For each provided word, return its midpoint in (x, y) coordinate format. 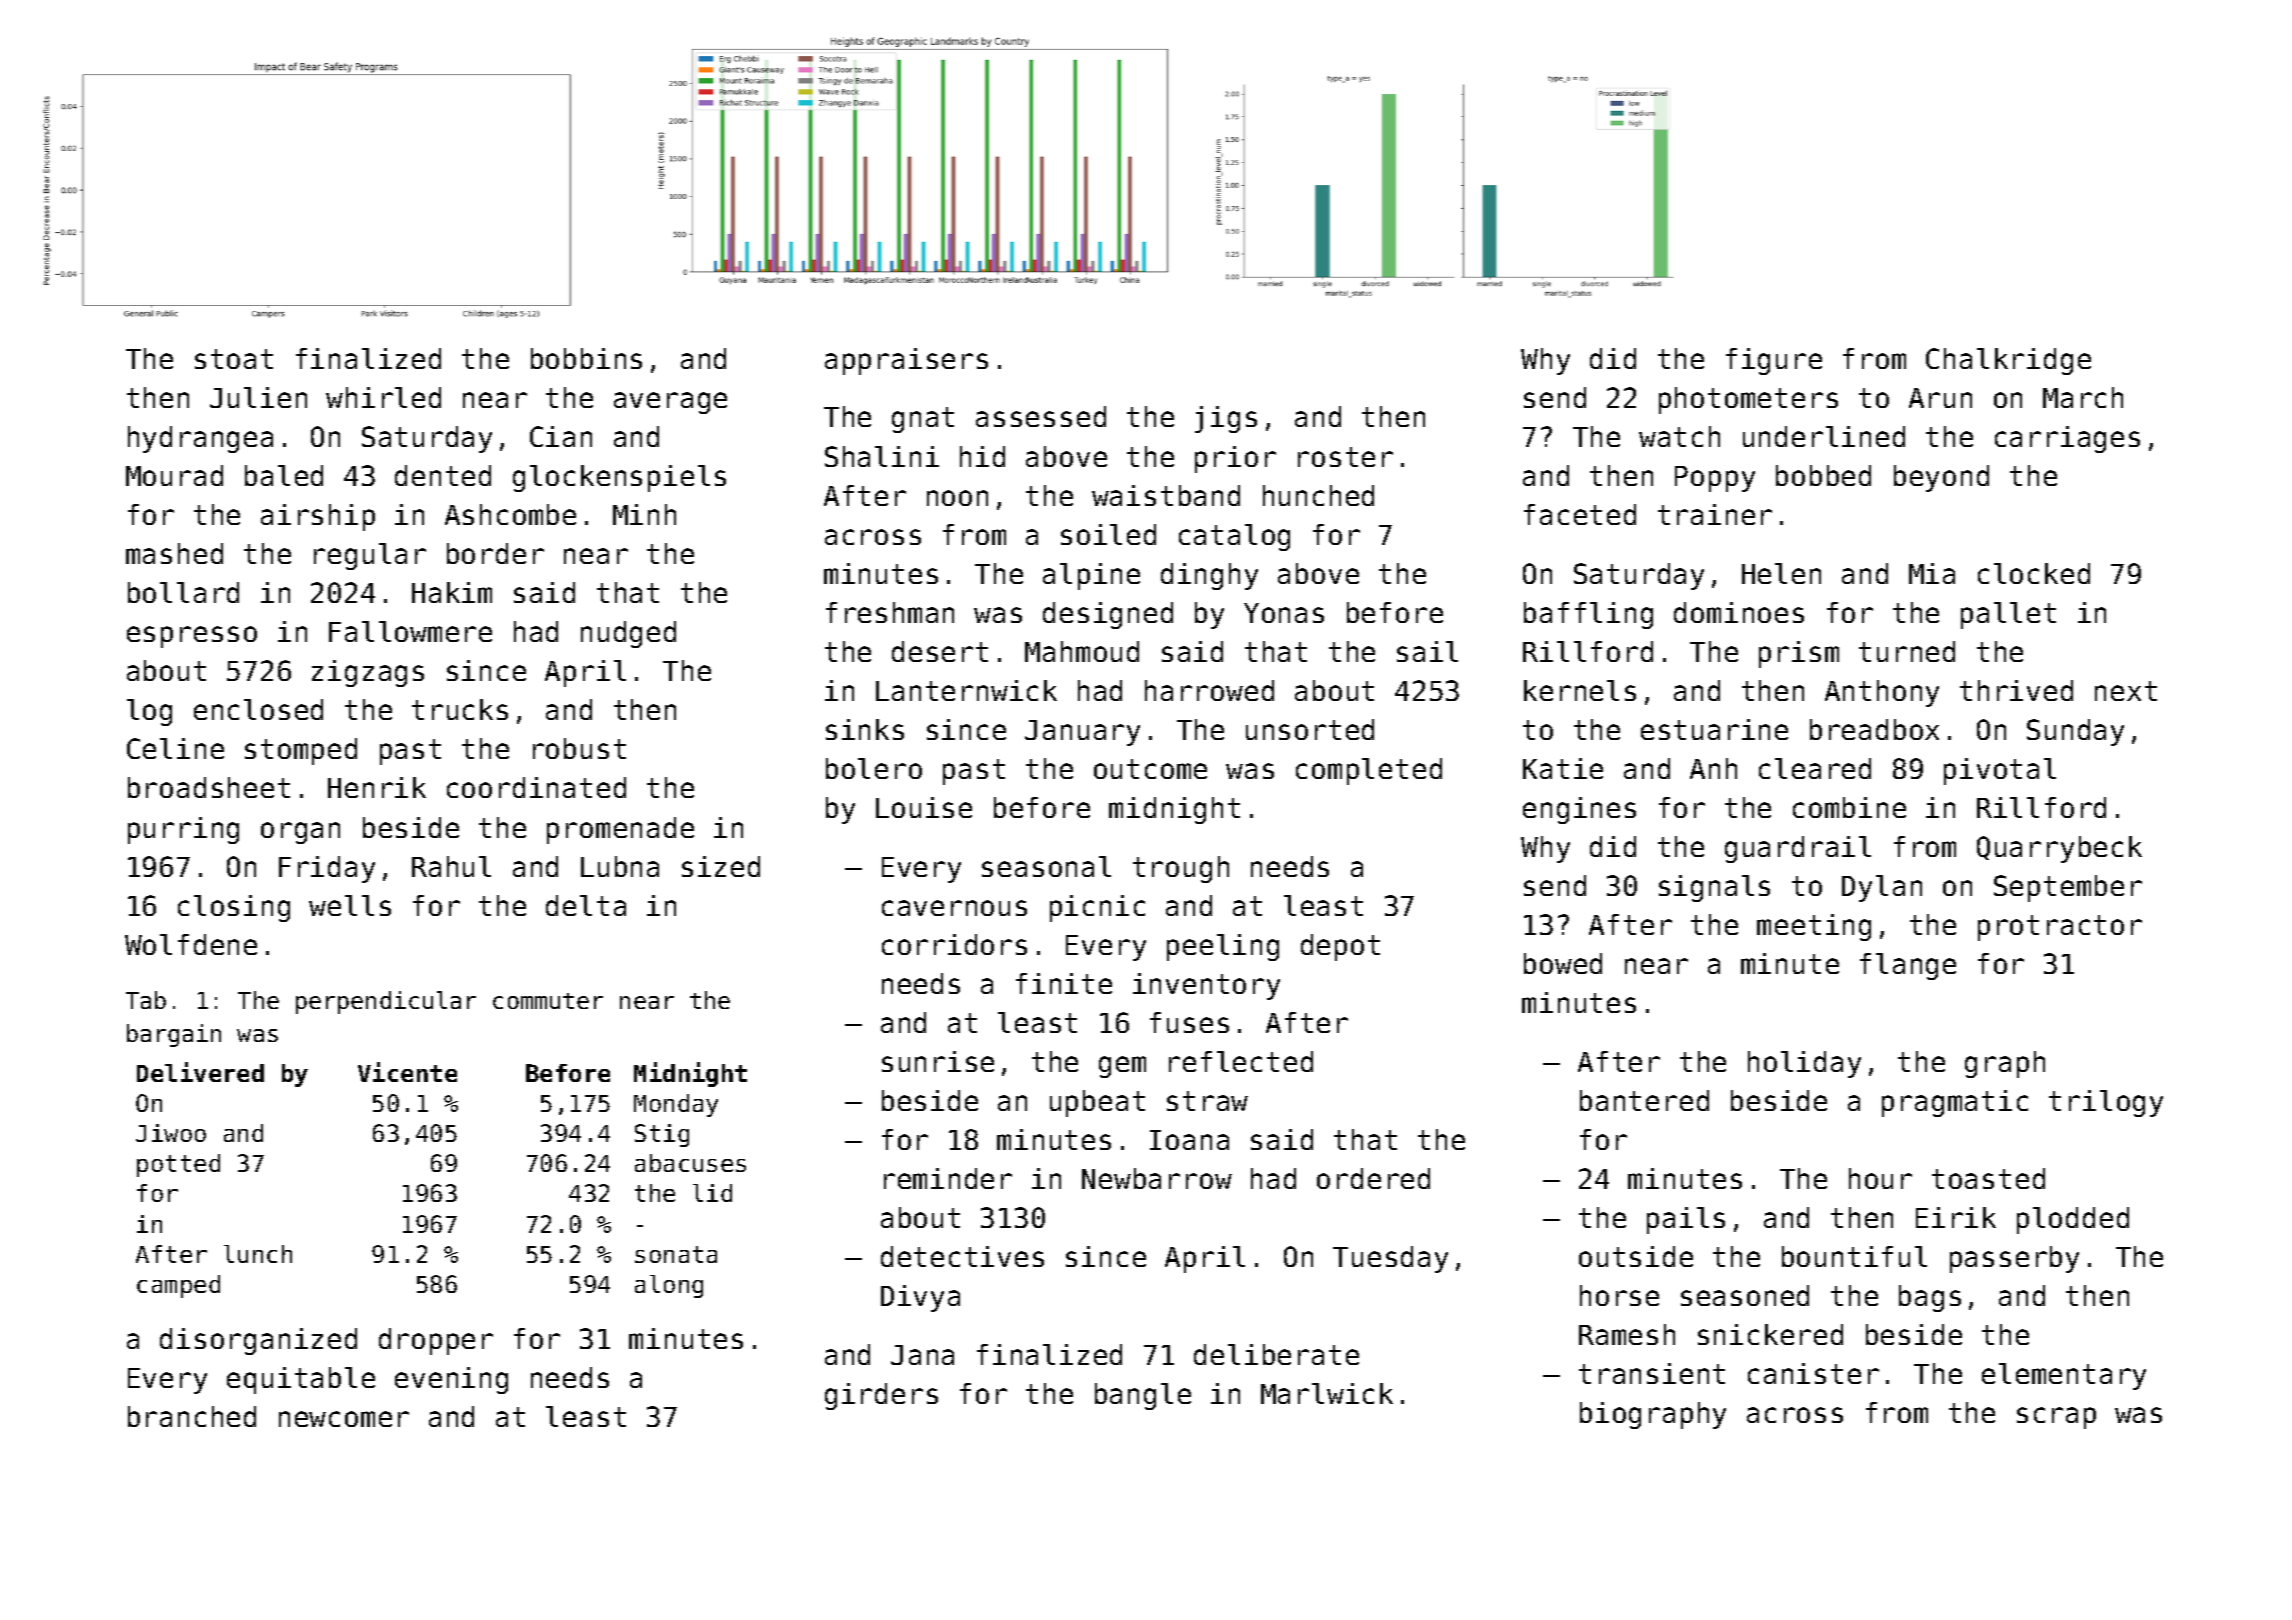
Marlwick (1327, 1393)
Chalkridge (2008, 361)
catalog (1234, 537)
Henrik (377, 787)
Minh (644, 514)
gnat (923, 420)
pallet (2008, 615)
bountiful (1854, 1256)
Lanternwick (966, 690)
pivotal (2000, 771)
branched (192, 1416)
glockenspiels (619, 478)
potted (178, 1165)
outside (1636, 1256)
